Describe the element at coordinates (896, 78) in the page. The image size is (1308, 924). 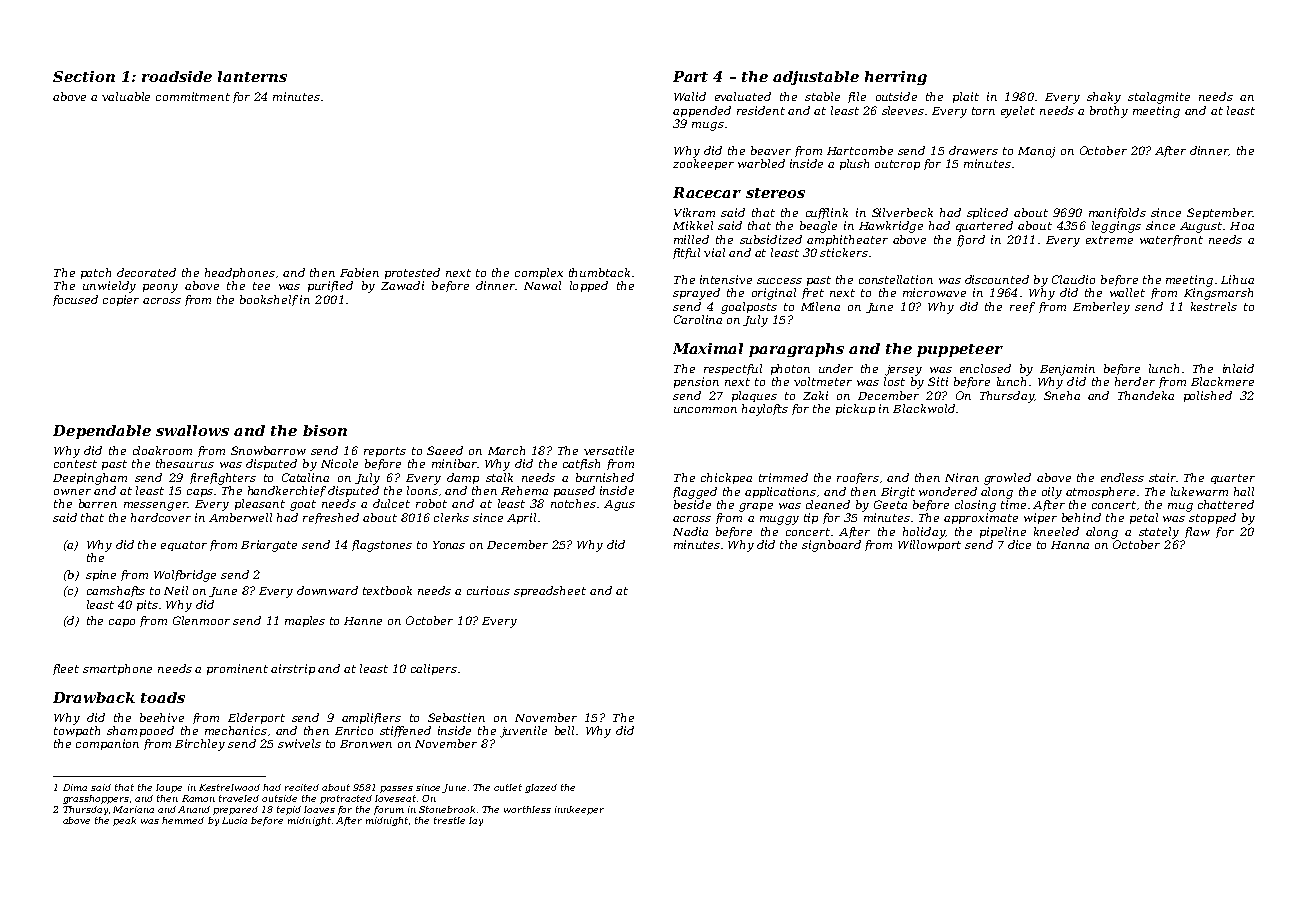
I see `herring` at that location.
